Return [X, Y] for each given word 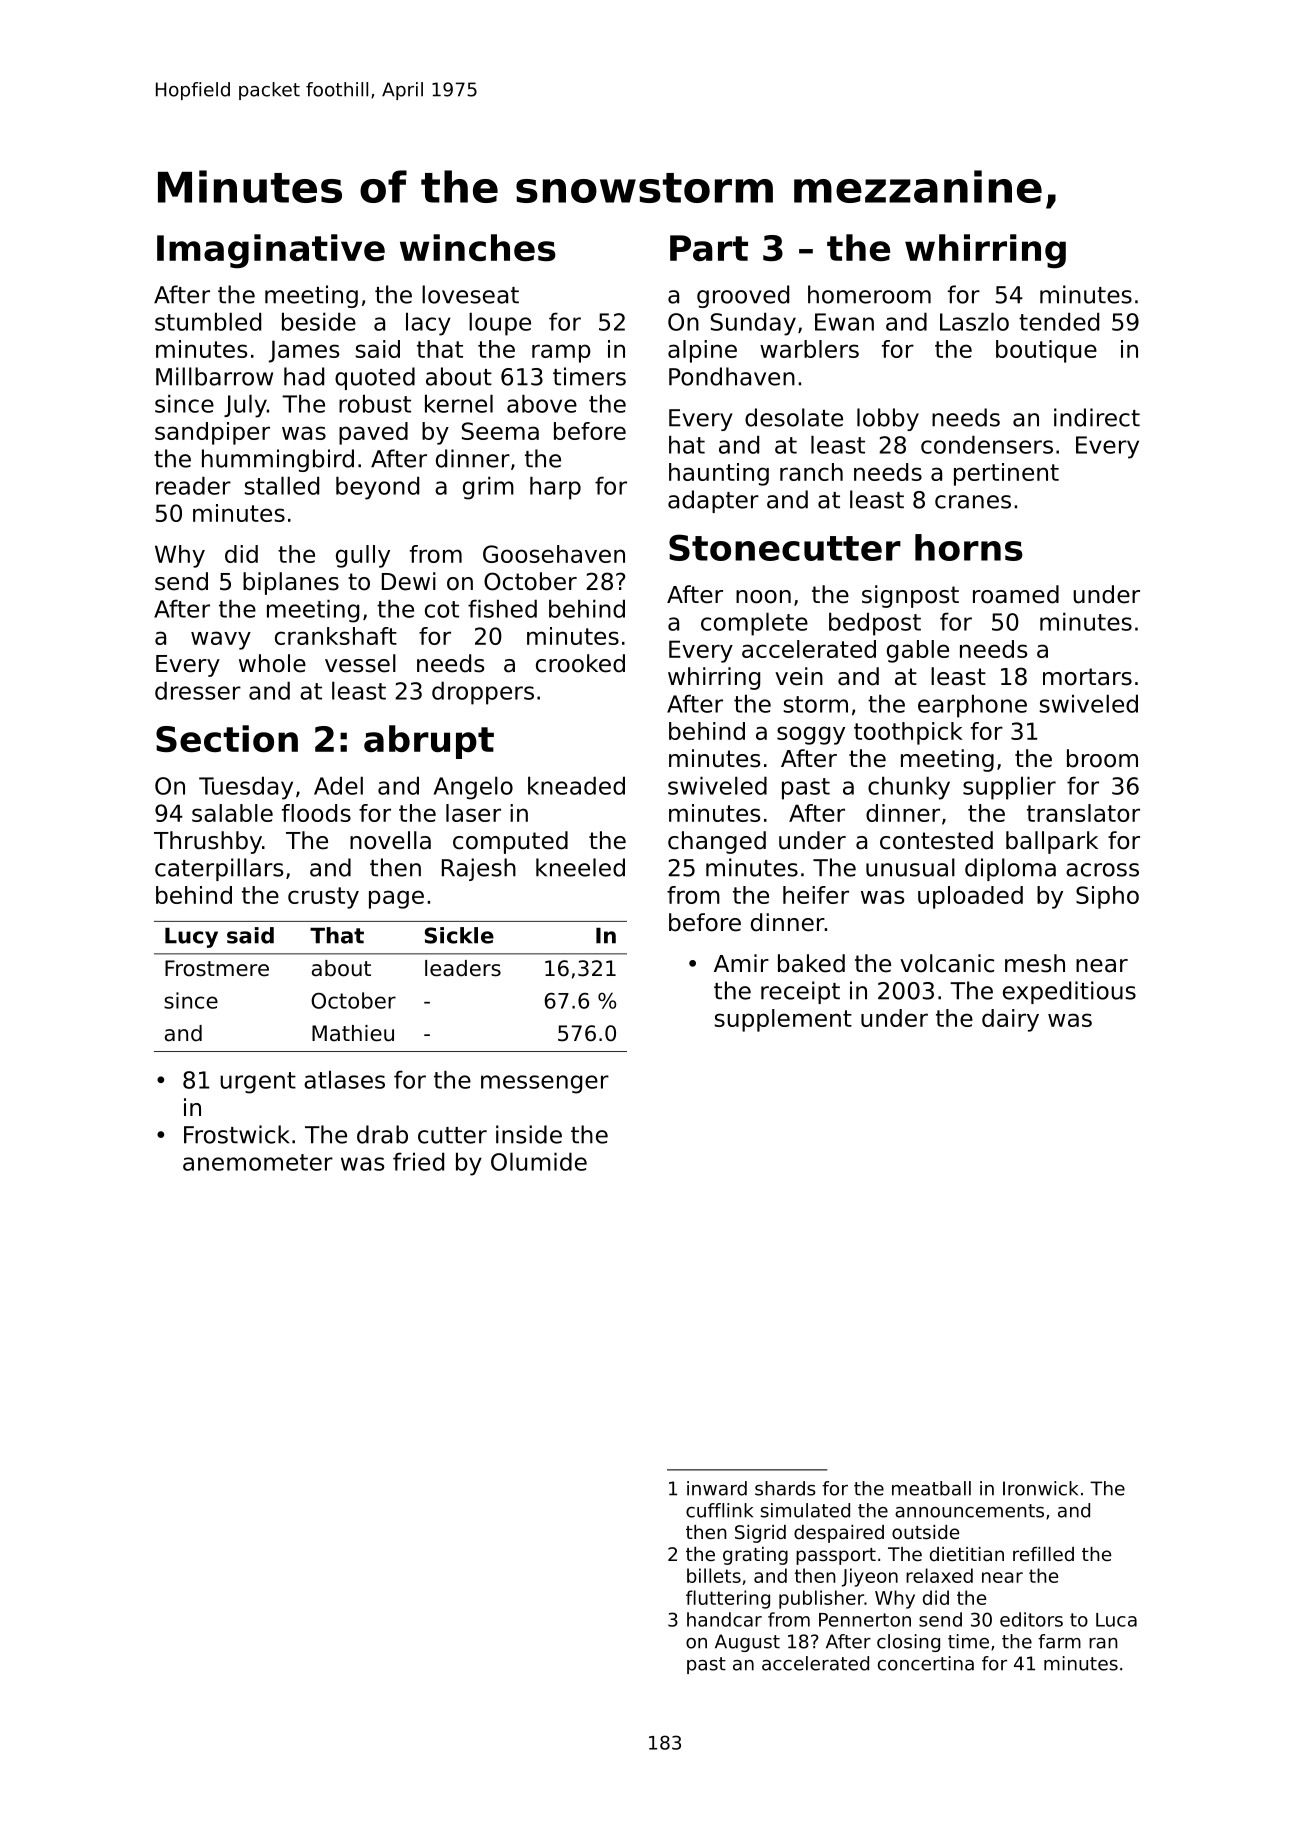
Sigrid [760, 1534]
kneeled [580, 867]
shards [785, 1488]
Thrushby [208, 842]
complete [754, 624]
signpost [910, 596]
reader [193, 485]
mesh [1035, 963]
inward [717, 1488]
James [304, 351]
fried [418, 1161]
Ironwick [1040, 1488]
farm [1059, 1641]
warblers [809, 349]
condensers [987, 444]
